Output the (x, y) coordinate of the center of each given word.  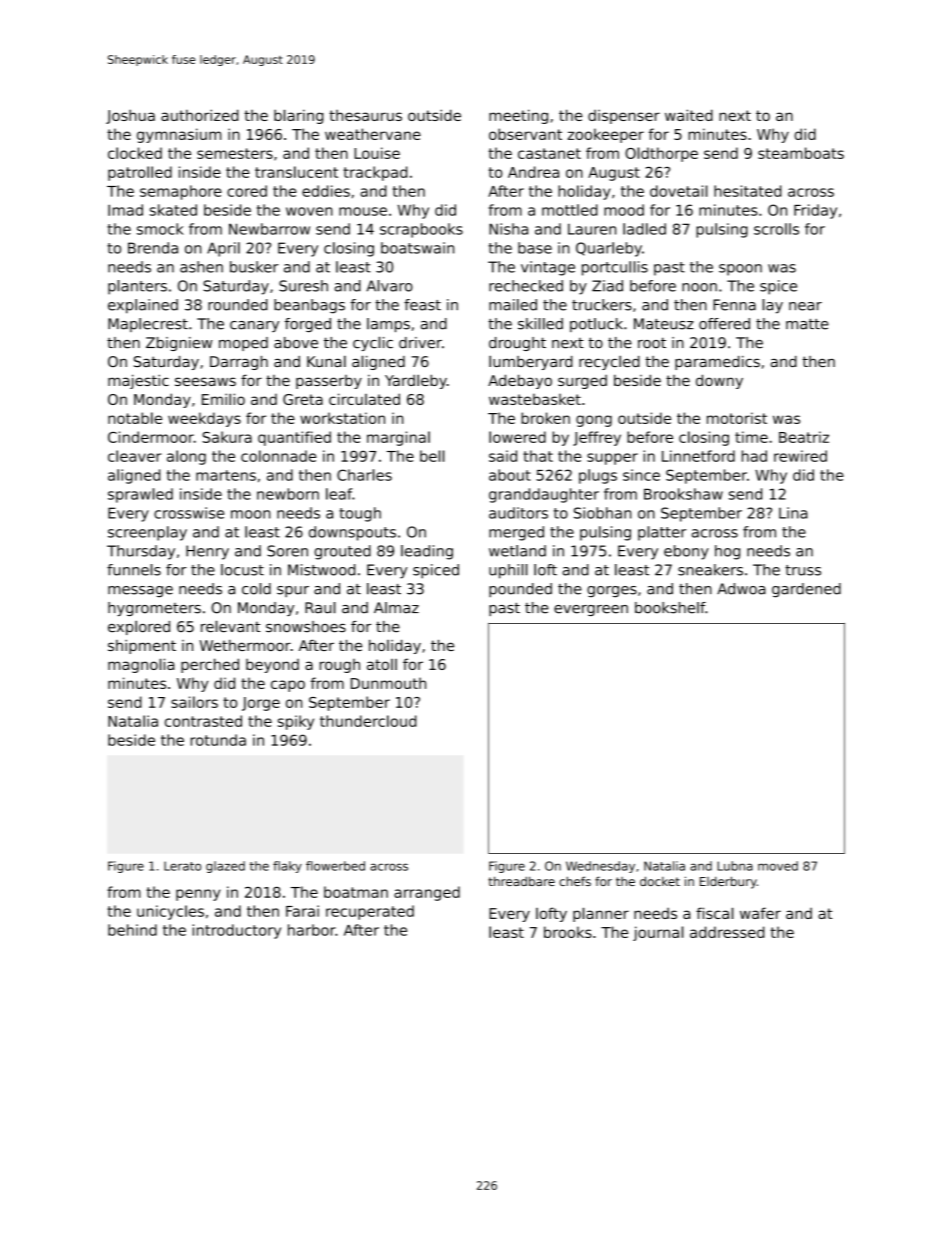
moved (778, 866)
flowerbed (335, 866)
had (754, 456)
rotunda (218, 740)
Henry (207, 552)
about (510, 475)
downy (719, 381)
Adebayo (520, 381)
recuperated (370, 912)
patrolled (140, 173)
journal (658, 933)
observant (525, 134)
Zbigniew (179, 344)
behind (132, 930)
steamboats (801, 153)
